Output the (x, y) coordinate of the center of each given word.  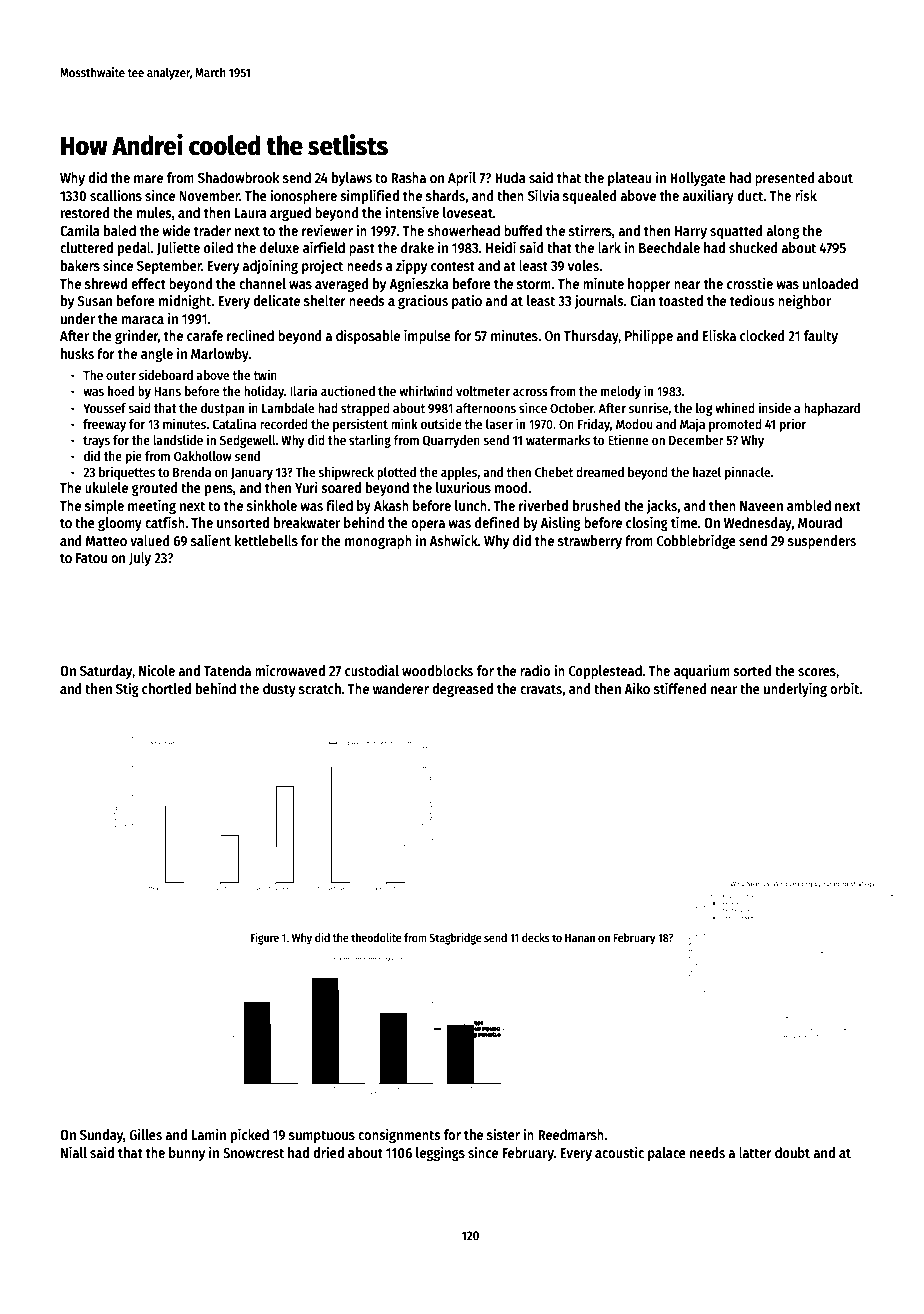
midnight (185, 301)
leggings (440, 1153)
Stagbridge (455, 939)
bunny (187, 1154)
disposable (368, 336)
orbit (845, 688)
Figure (265, 939)
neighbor (804, 301)
